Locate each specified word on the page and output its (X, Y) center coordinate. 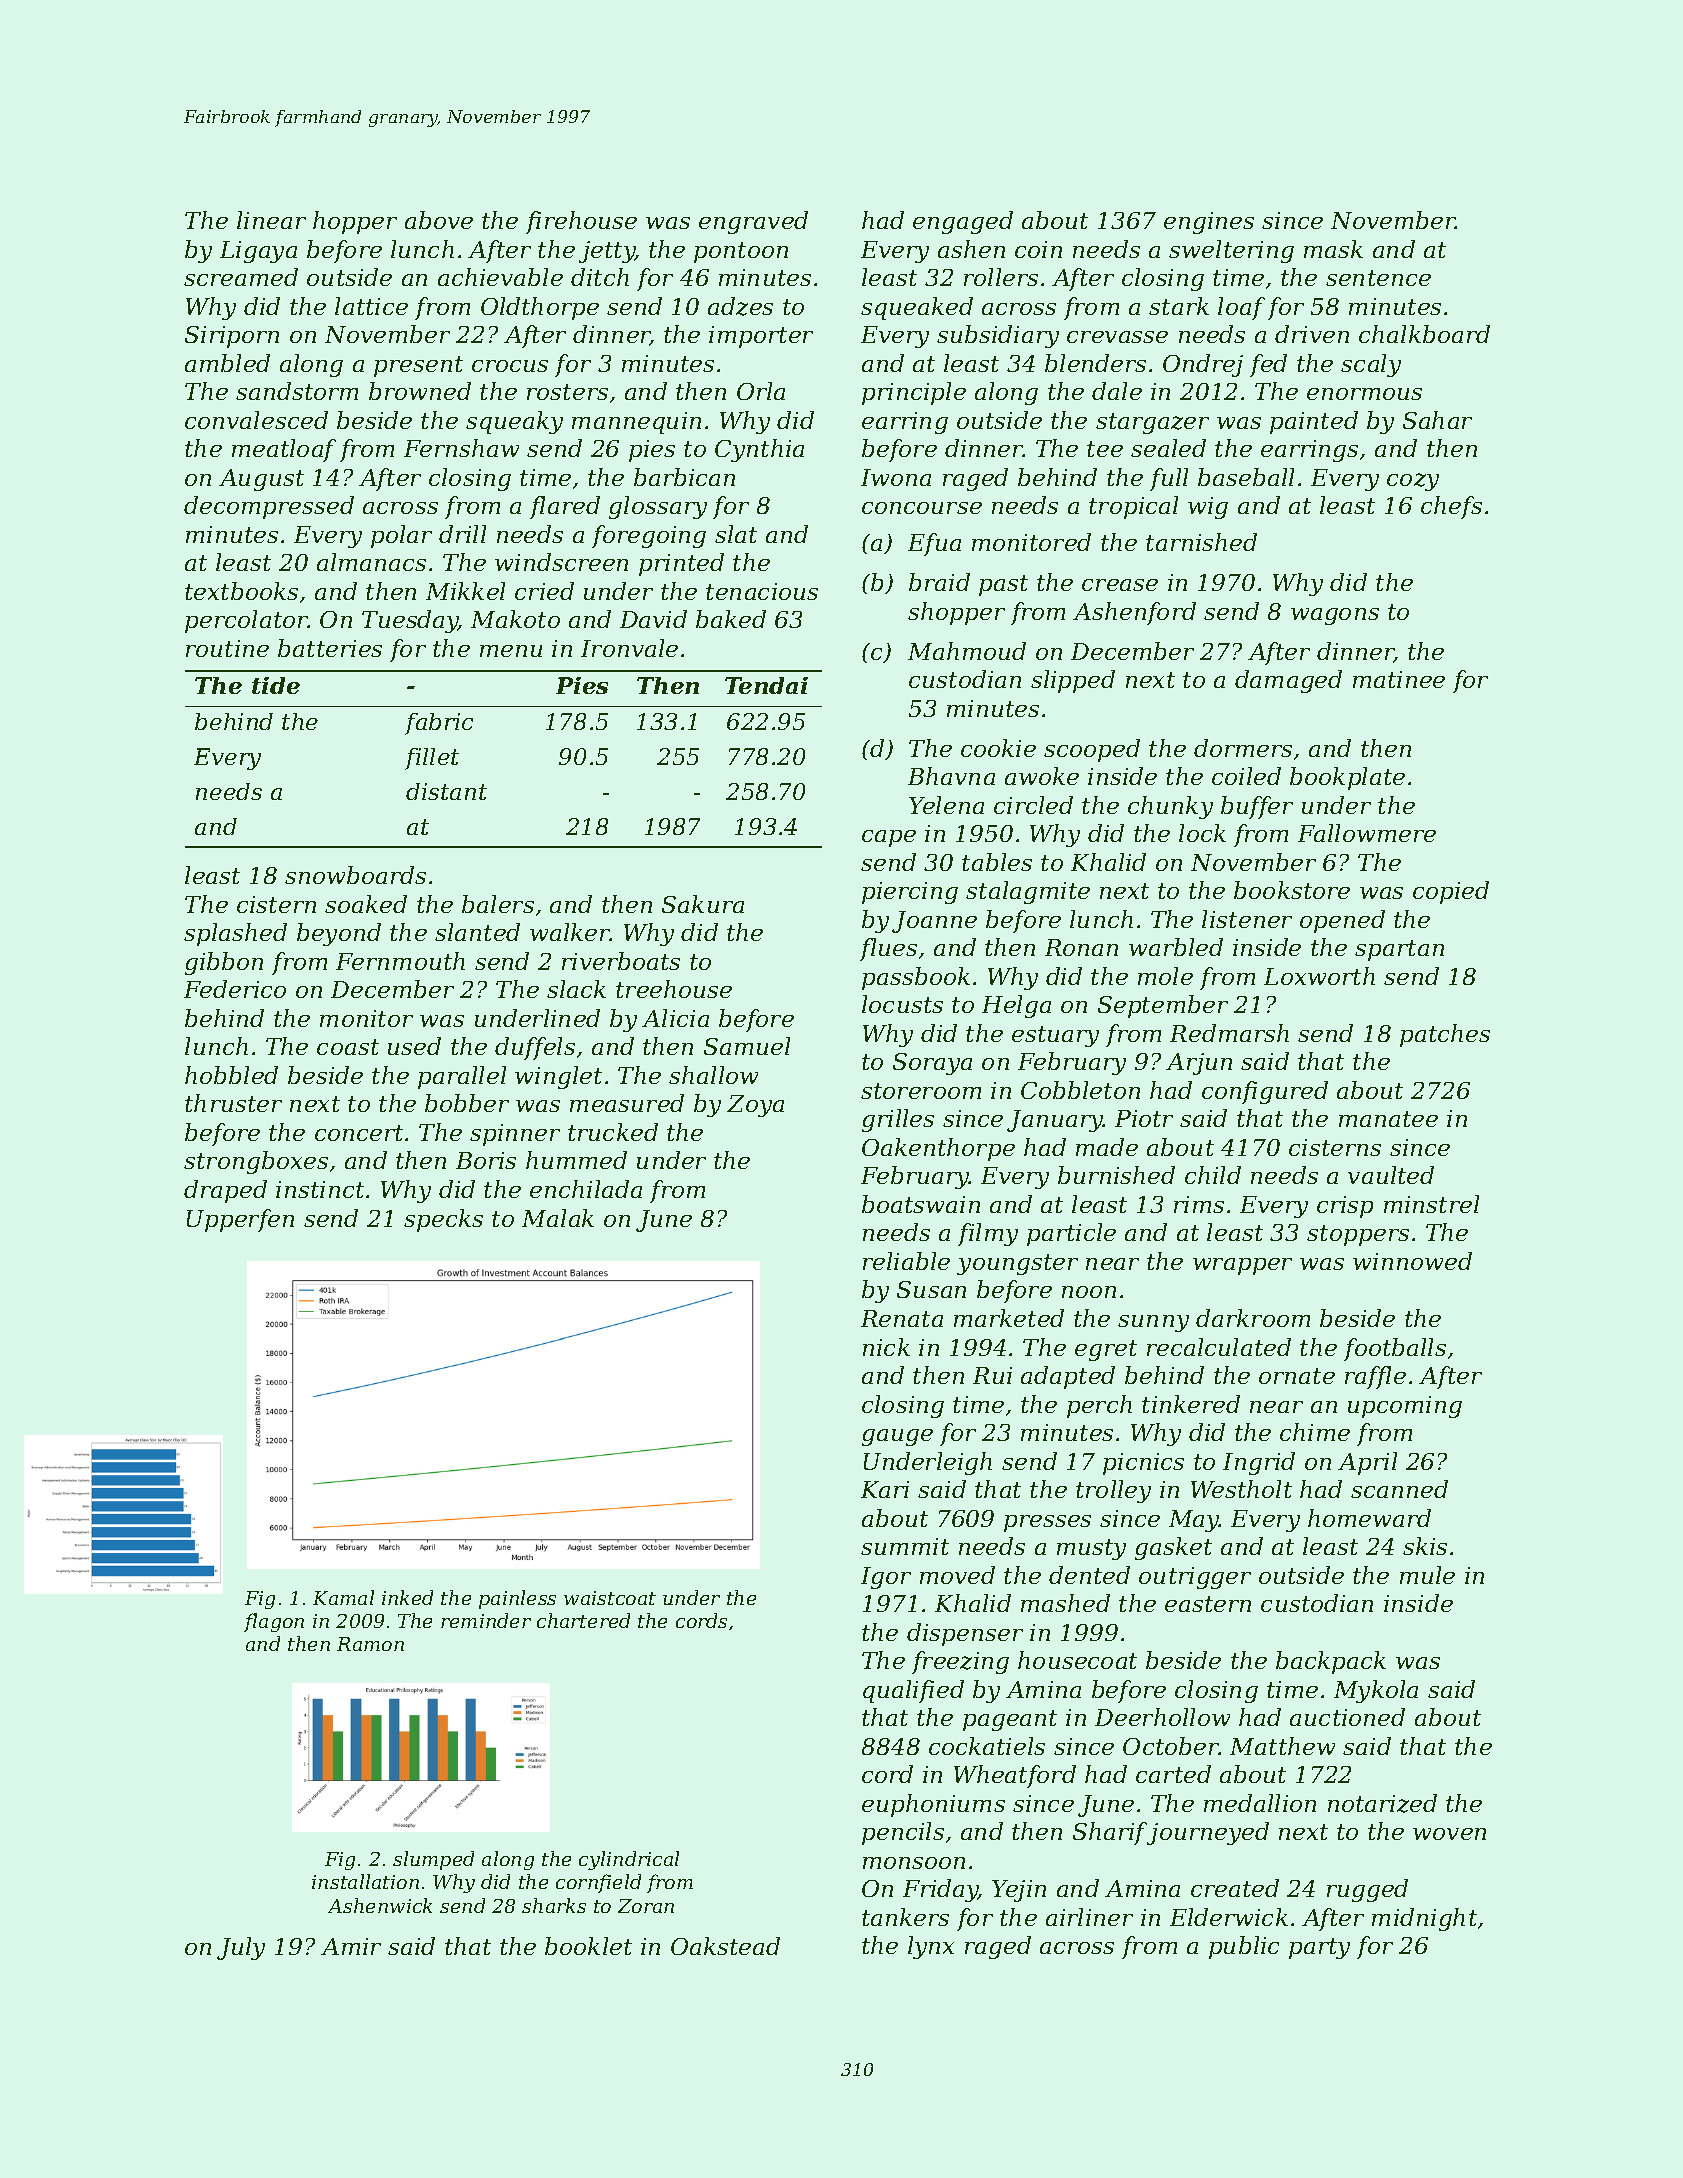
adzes (740, 306)
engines (1209, 223)
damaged (1288, 681)
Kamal (343, 1597)
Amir (351, 1946)
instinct (320, 1189)
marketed (1009, 1318)
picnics (1143, 1464)
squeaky (514, 422)
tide (276, 685)
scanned (1399, 1489)
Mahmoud (967, 651)
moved (957, 1575)
